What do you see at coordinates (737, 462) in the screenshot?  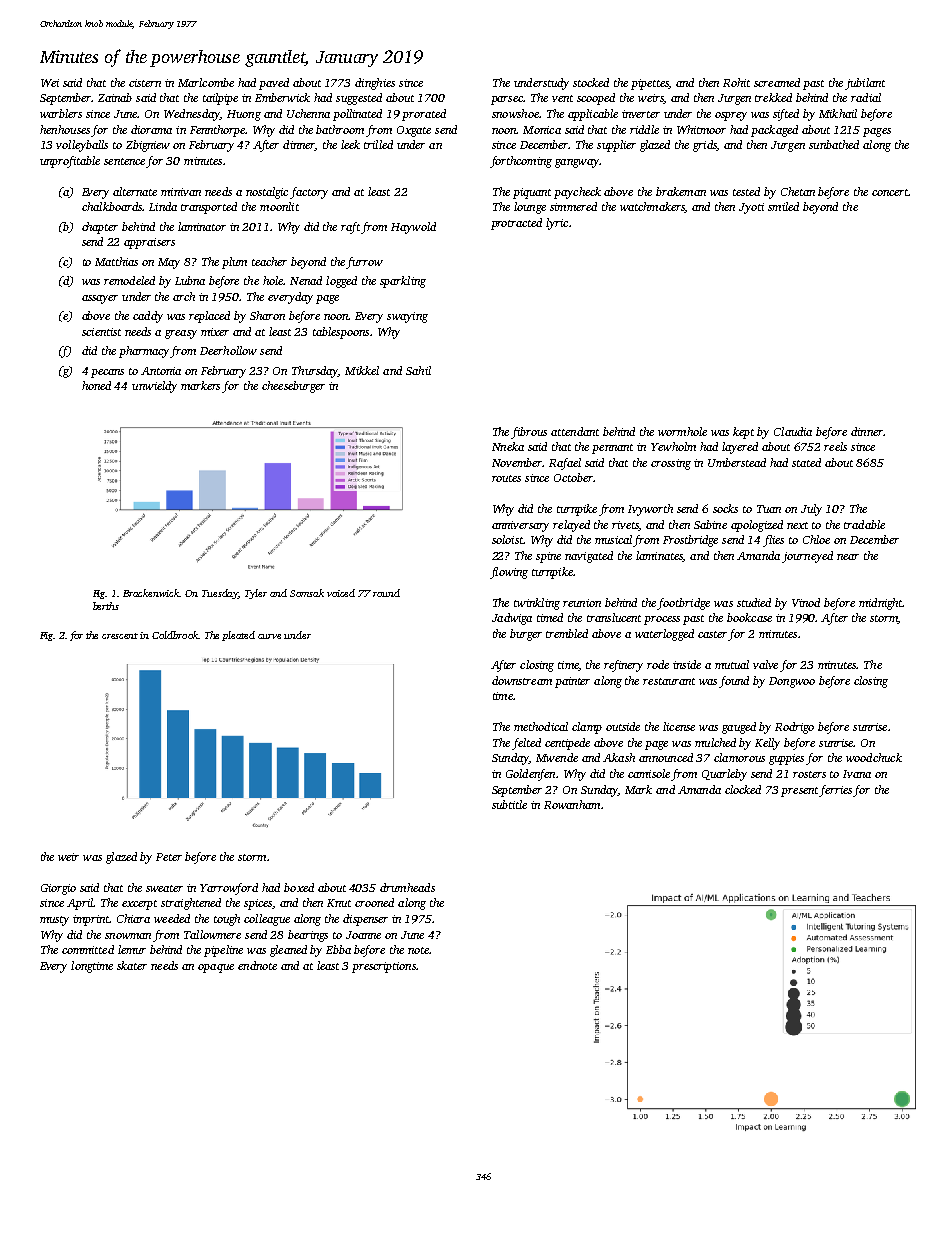 I see `Umberstead` at bounding box center [737, 462].
